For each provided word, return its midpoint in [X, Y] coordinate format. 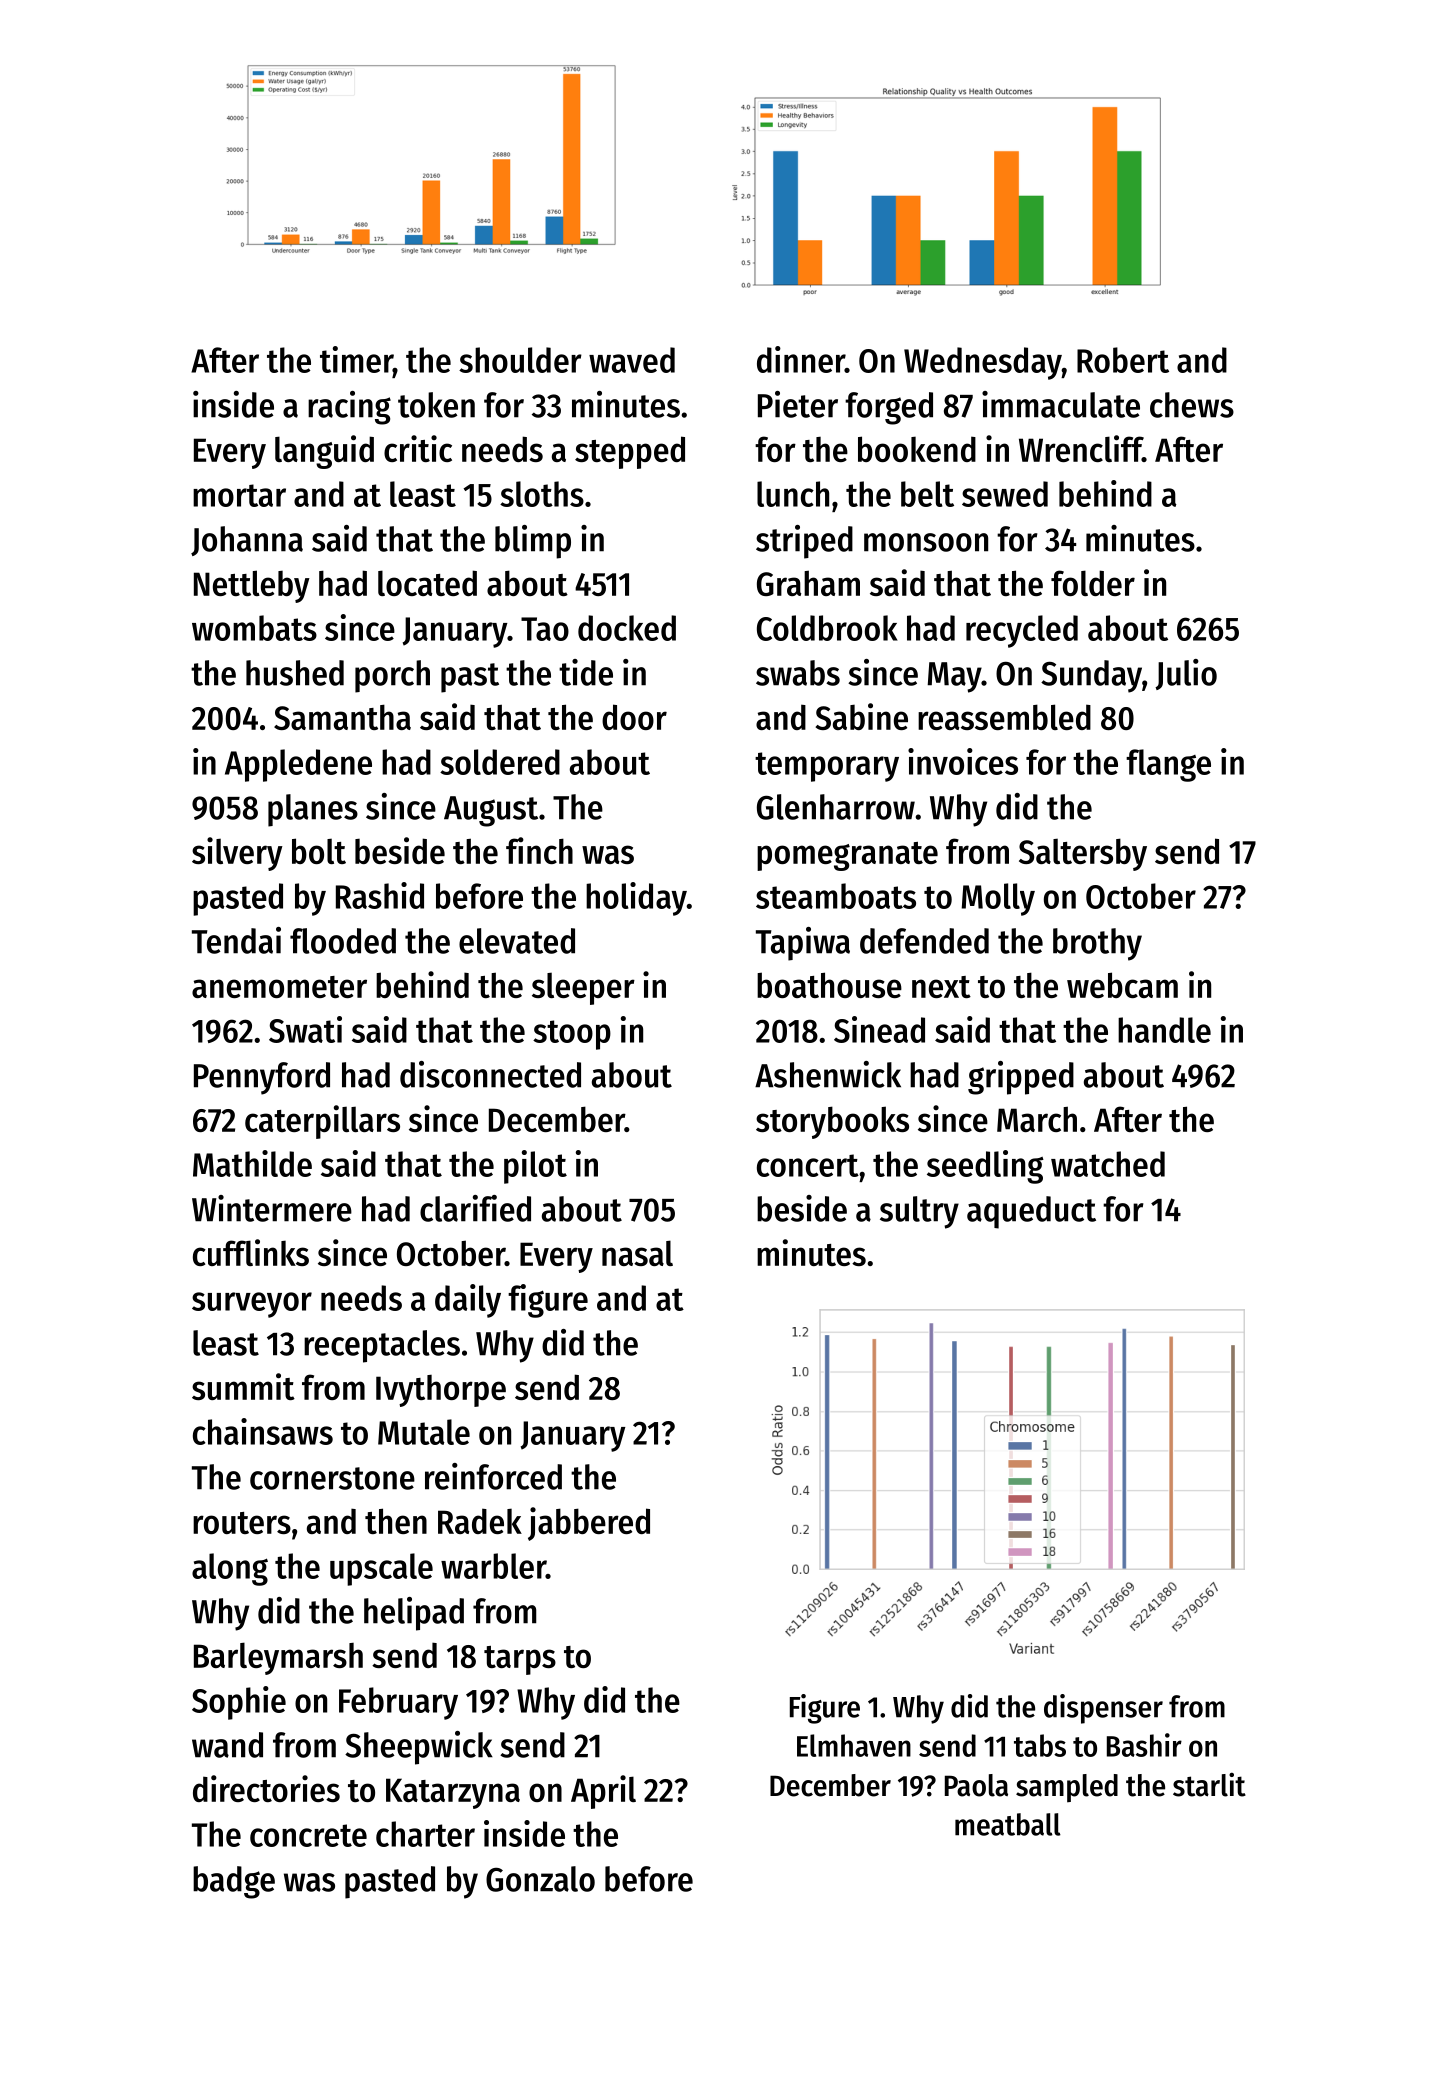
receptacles [382, 1346]
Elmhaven [854, 1745]
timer [356, 359]
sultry [919, 1212]
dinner [801, 359]
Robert [1123, 360]
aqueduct [1031, 1212]
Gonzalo [540, 1879]
